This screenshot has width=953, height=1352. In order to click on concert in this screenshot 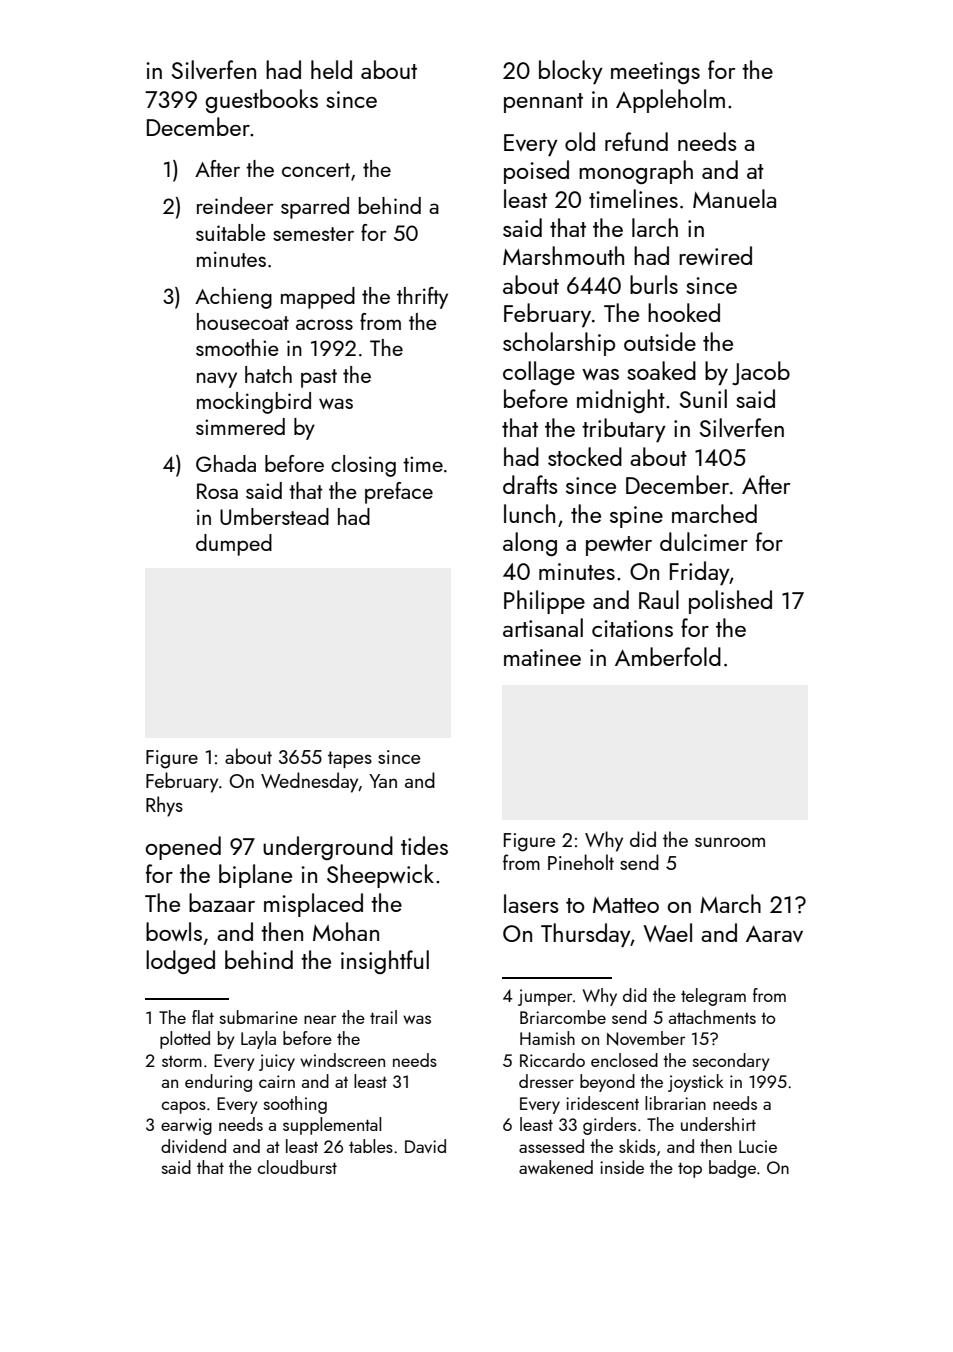, I will do `click(316, 170)`.
